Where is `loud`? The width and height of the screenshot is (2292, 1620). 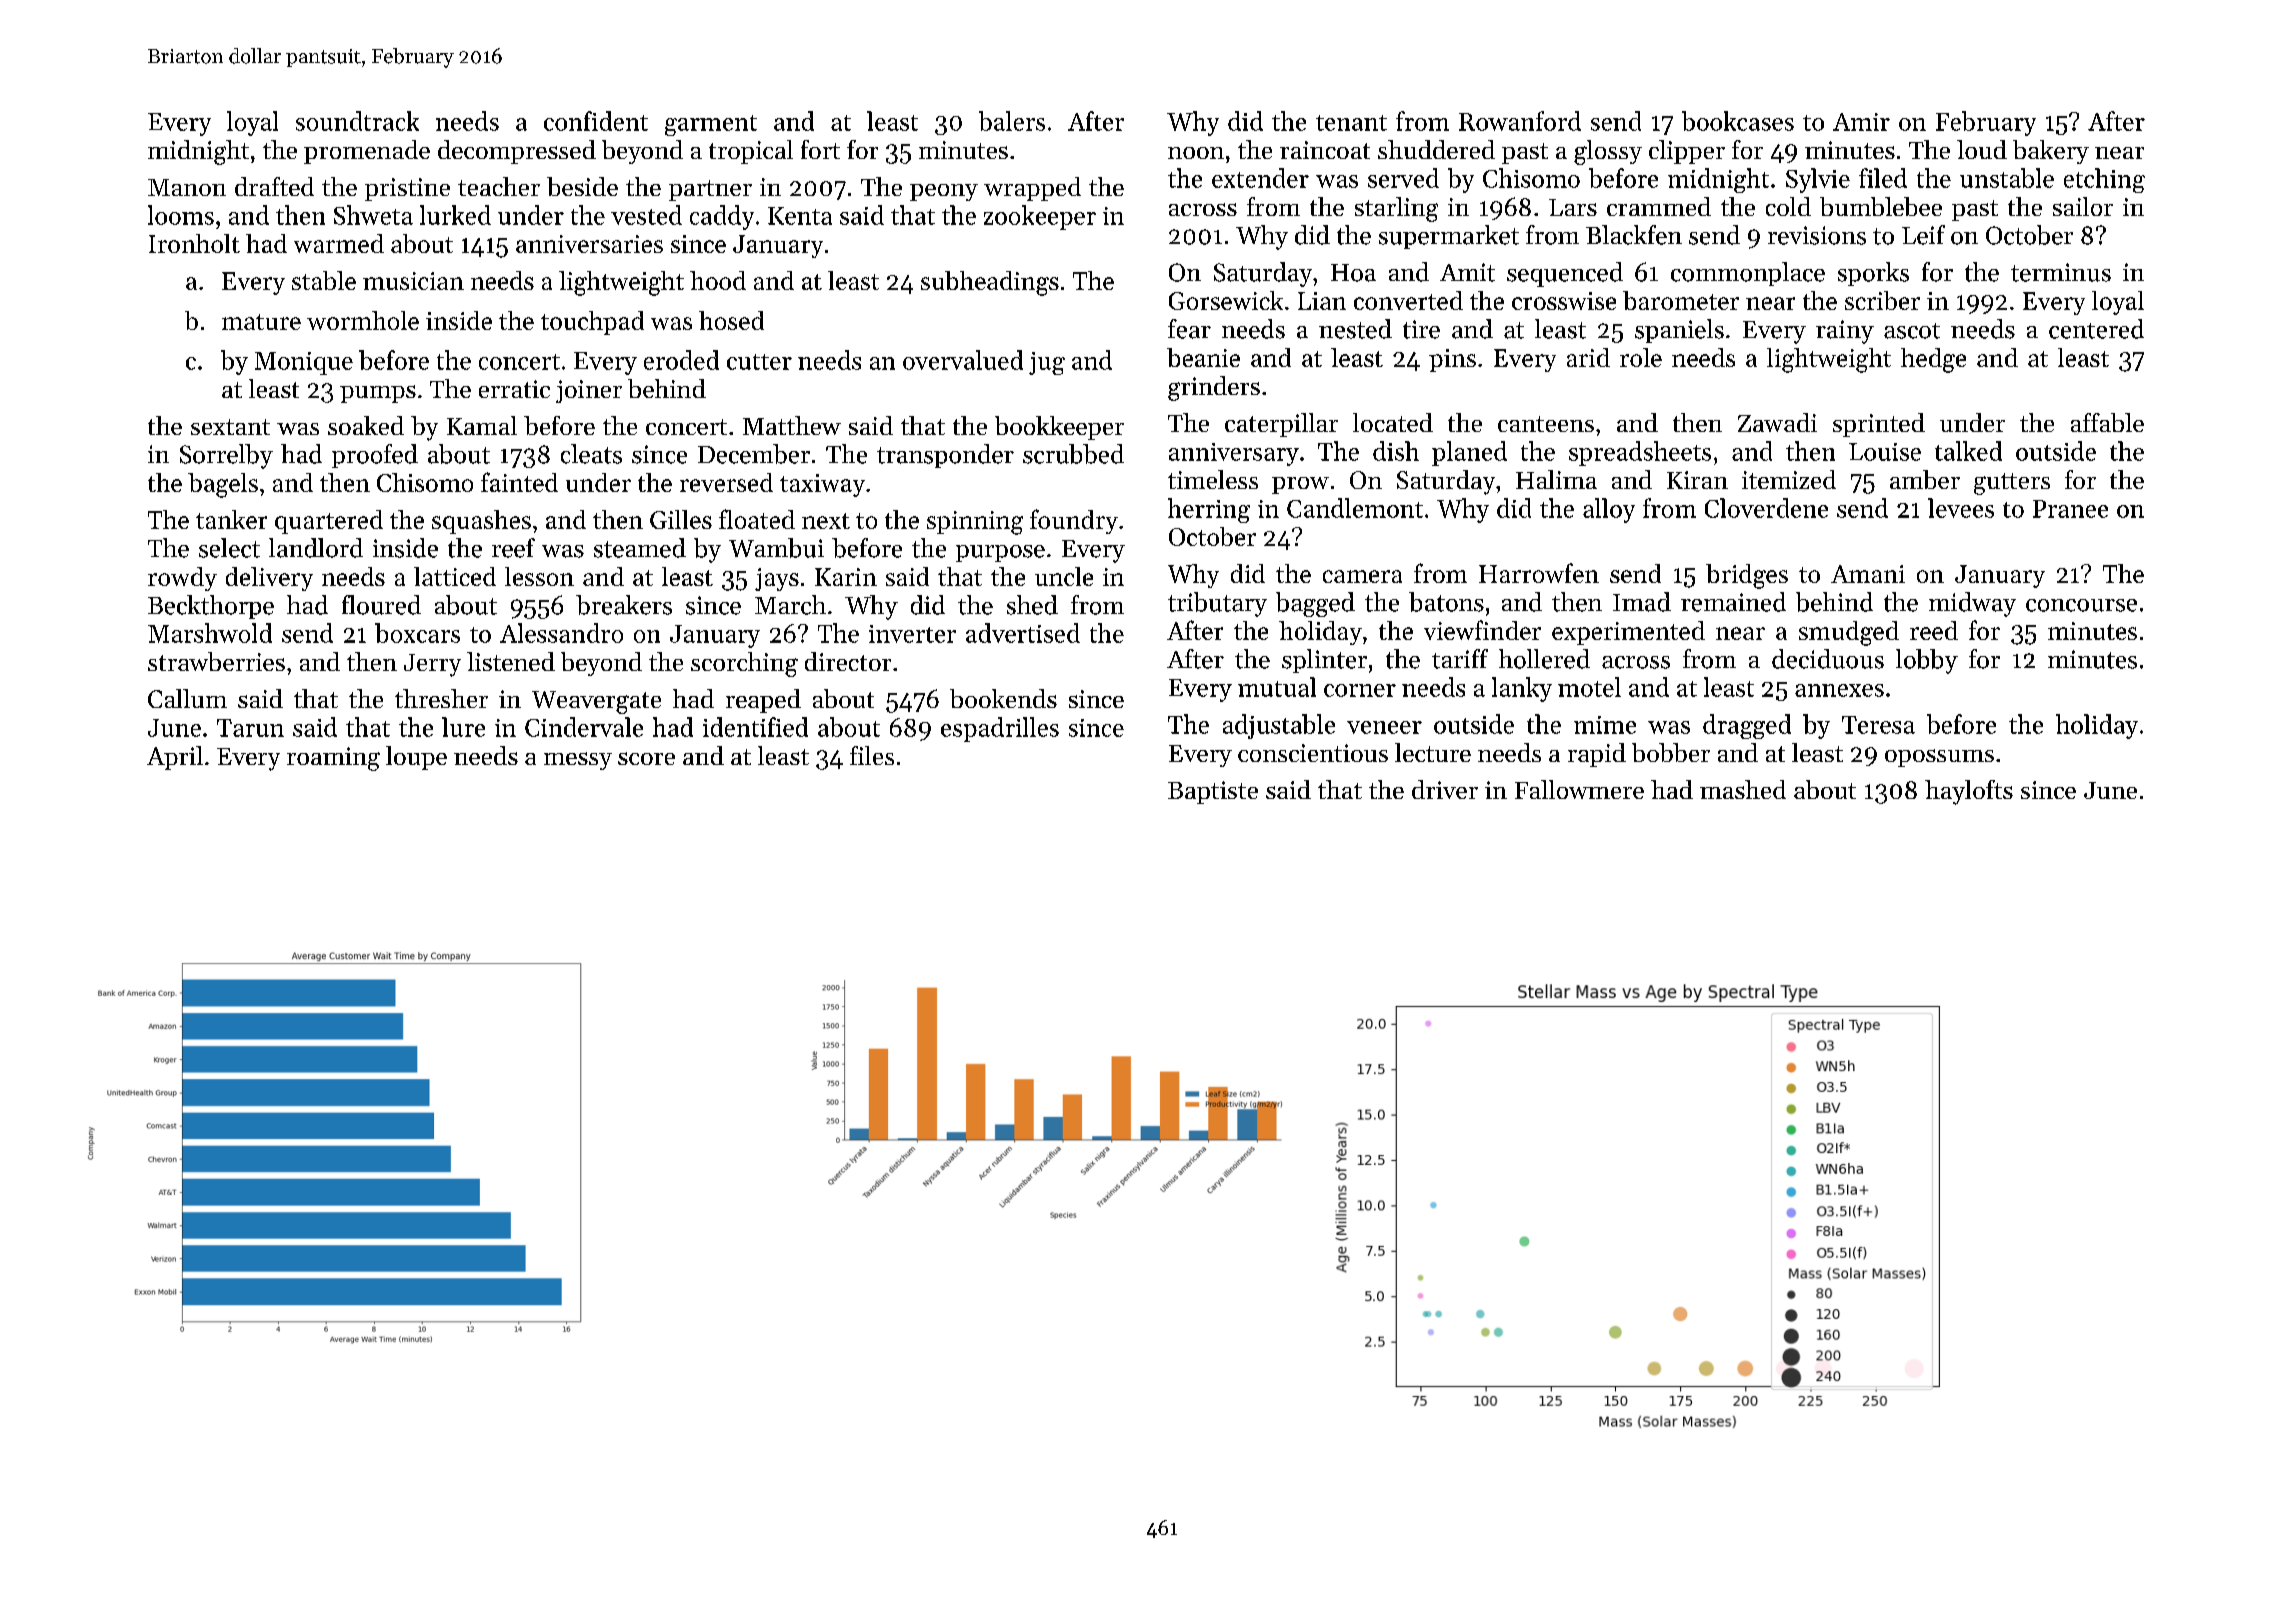
loud is located at coordinates (1982, 149).
